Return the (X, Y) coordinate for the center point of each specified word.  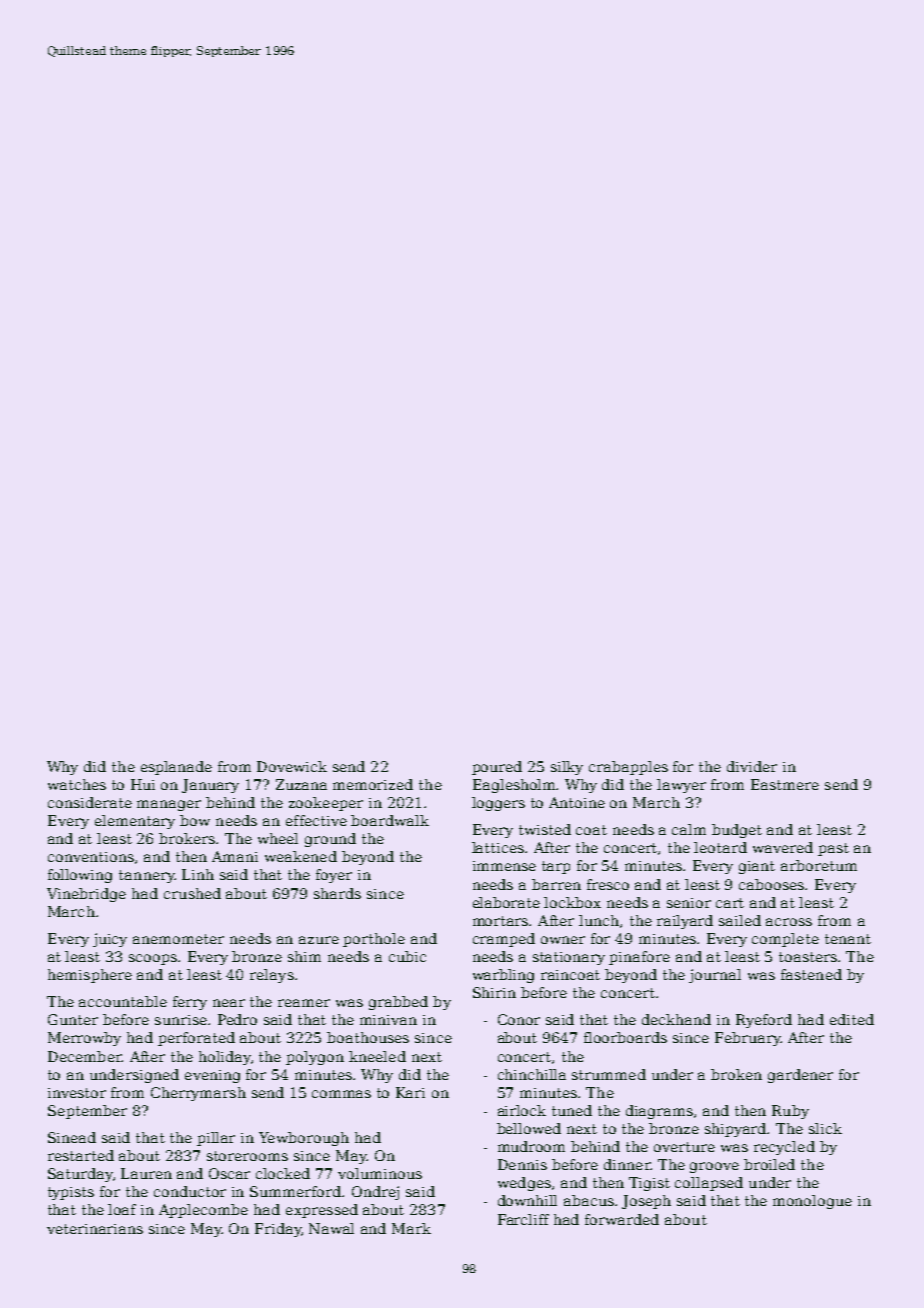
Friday (278, 1230)
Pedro (237, 1019)
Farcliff (523, 1219)
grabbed (398, 1003)
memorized (373, 784)
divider (752, 766)
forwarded (622, 1219)
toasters (808, 957)
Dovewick (292, 766)
